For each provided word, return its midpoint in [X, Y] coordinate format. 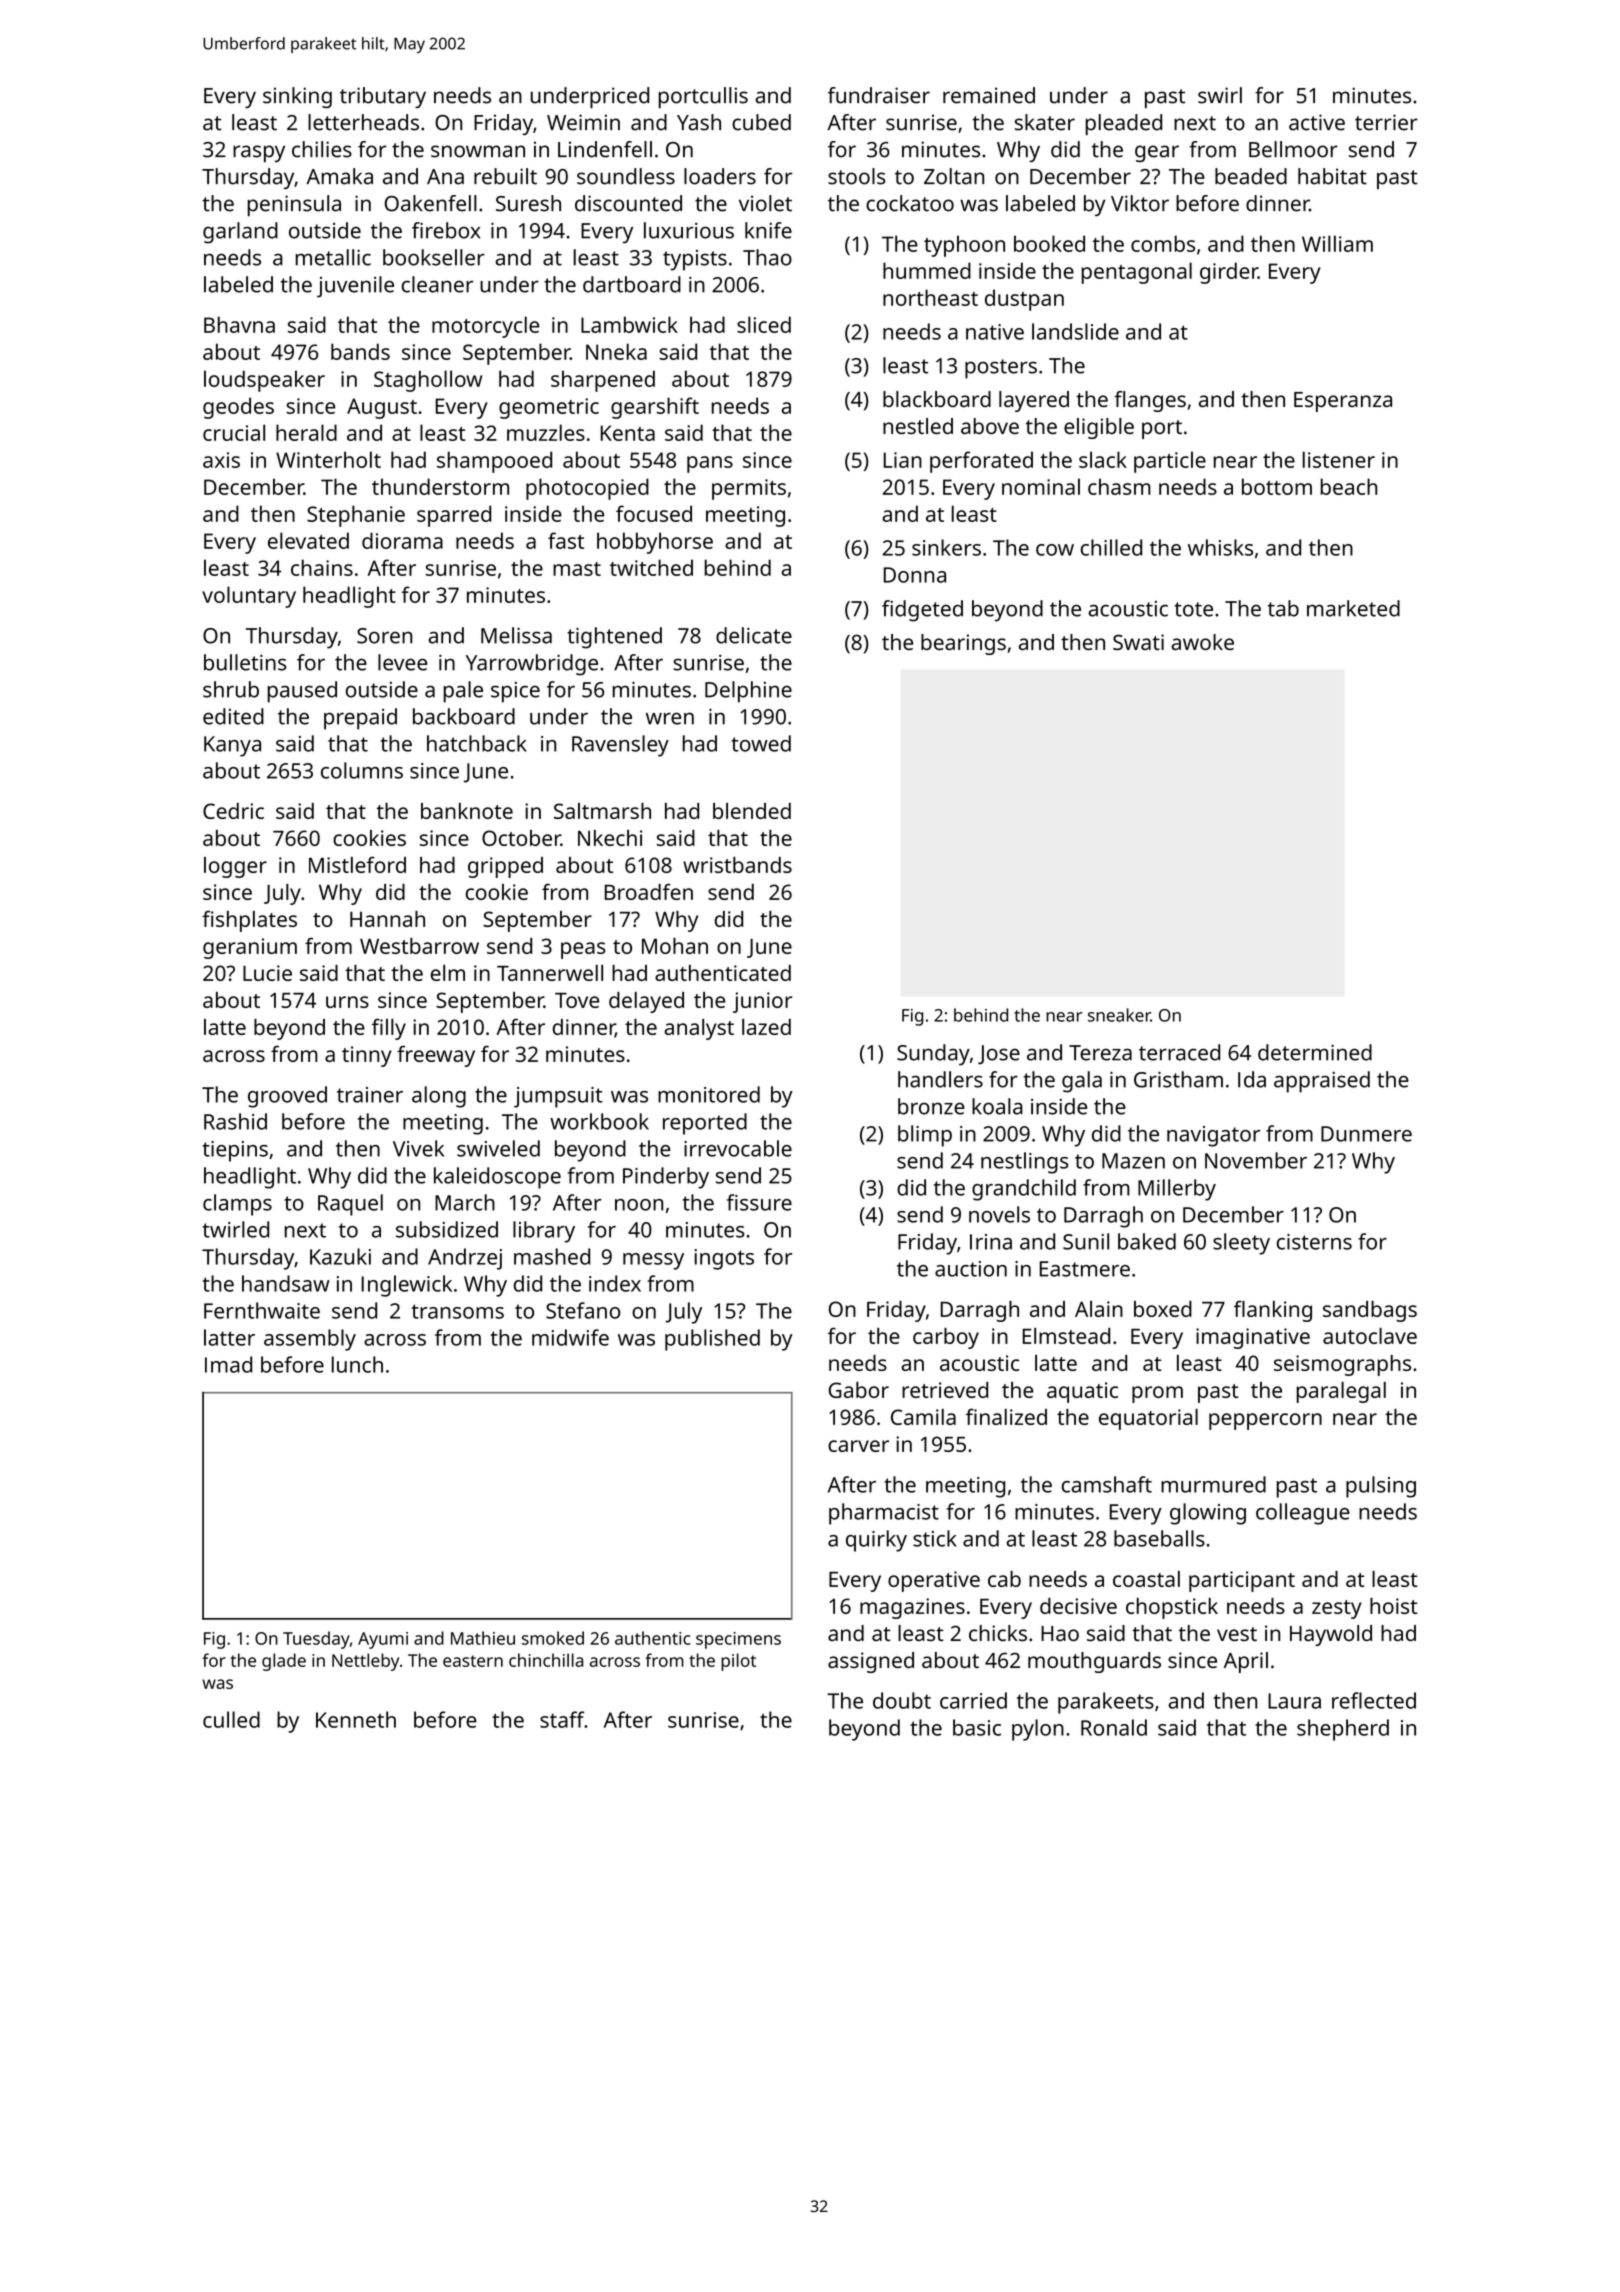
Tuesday [316, 1640]
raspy [259, 153]
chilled [1111, 547]
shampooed [494, 462]
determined [1315, 1052]
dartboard [632, 284]
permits [749, 489]
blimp [925, 1136]
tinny [367, 1056]
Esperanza [1343, 402]
